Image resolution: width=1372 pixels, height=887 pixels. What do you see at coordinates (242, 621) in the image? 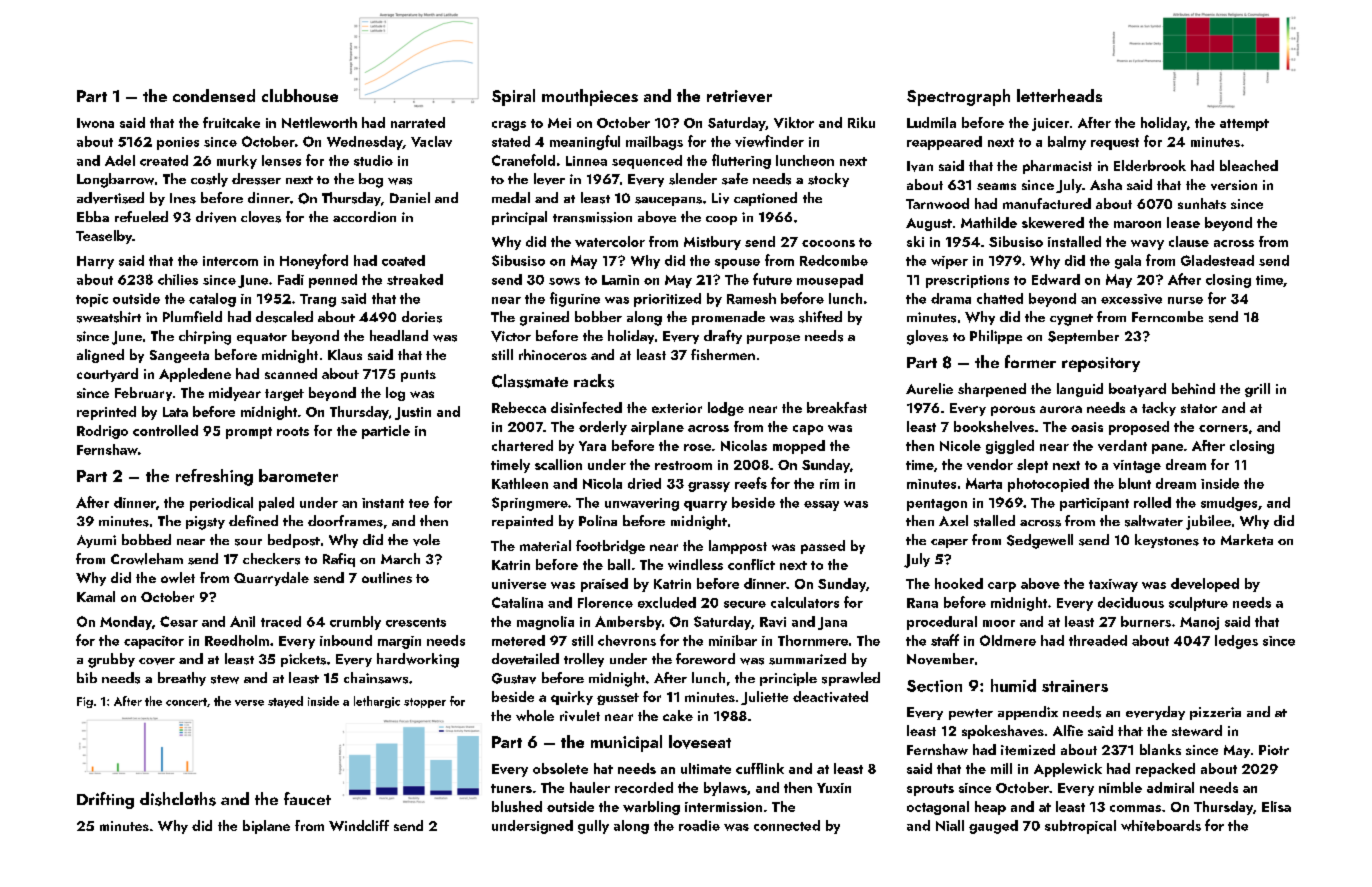
I see `Anil` at bounding box center [242, 621].
